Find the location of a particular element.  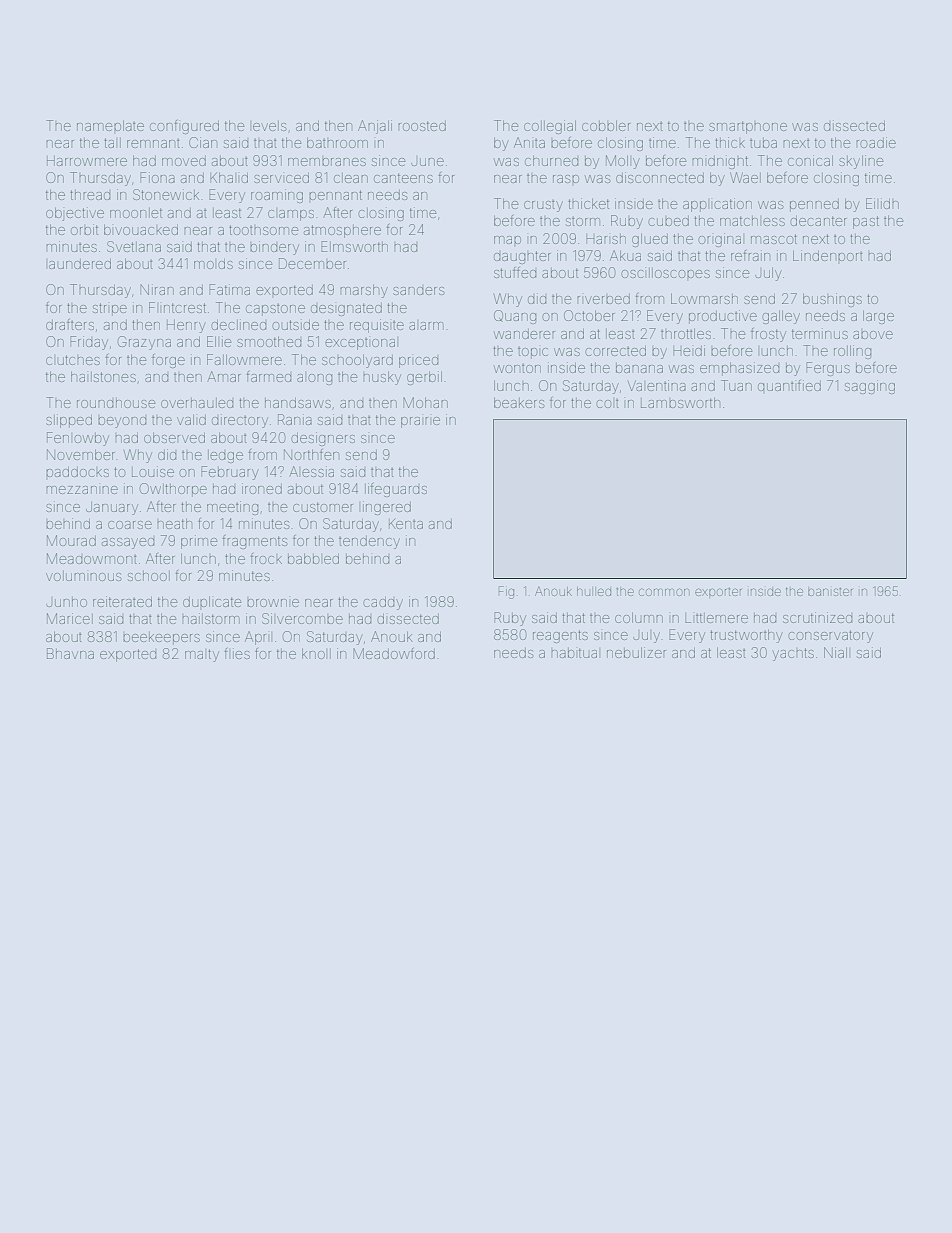

remnant is located at coordinates (153, 143).
